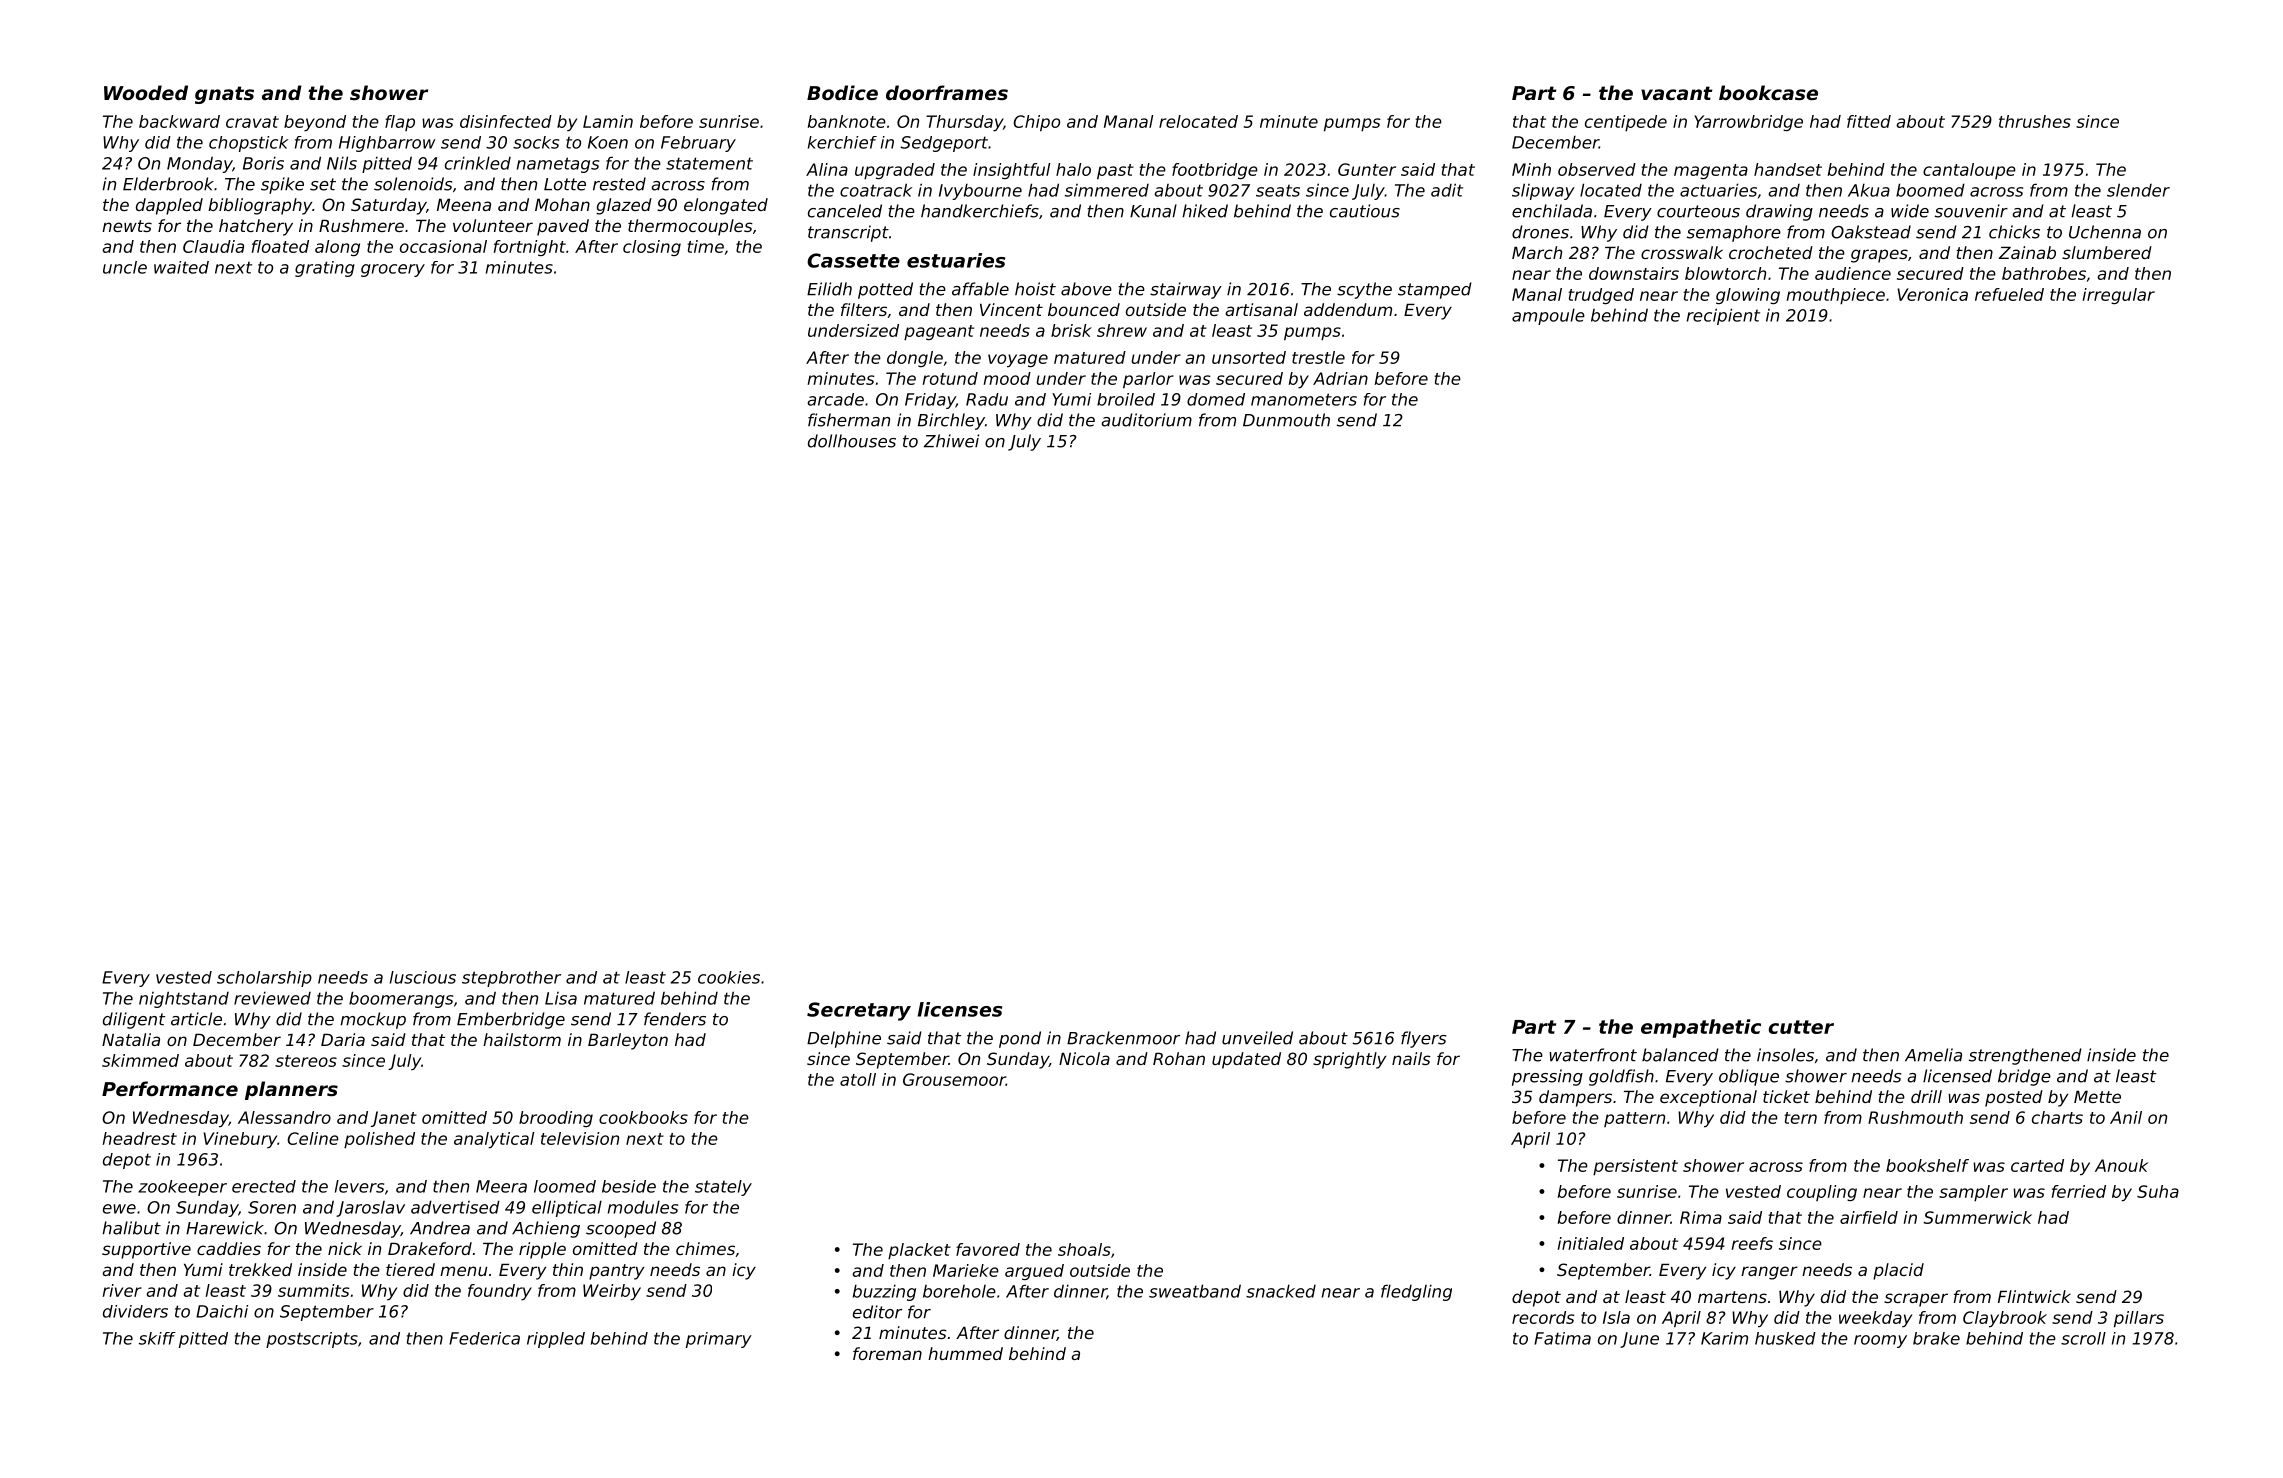 The height and width of the page is (1478, 2283). What do you see at coordinates (950, 378) in the page?
I see `rotund` at bounding box center [950, 378].
